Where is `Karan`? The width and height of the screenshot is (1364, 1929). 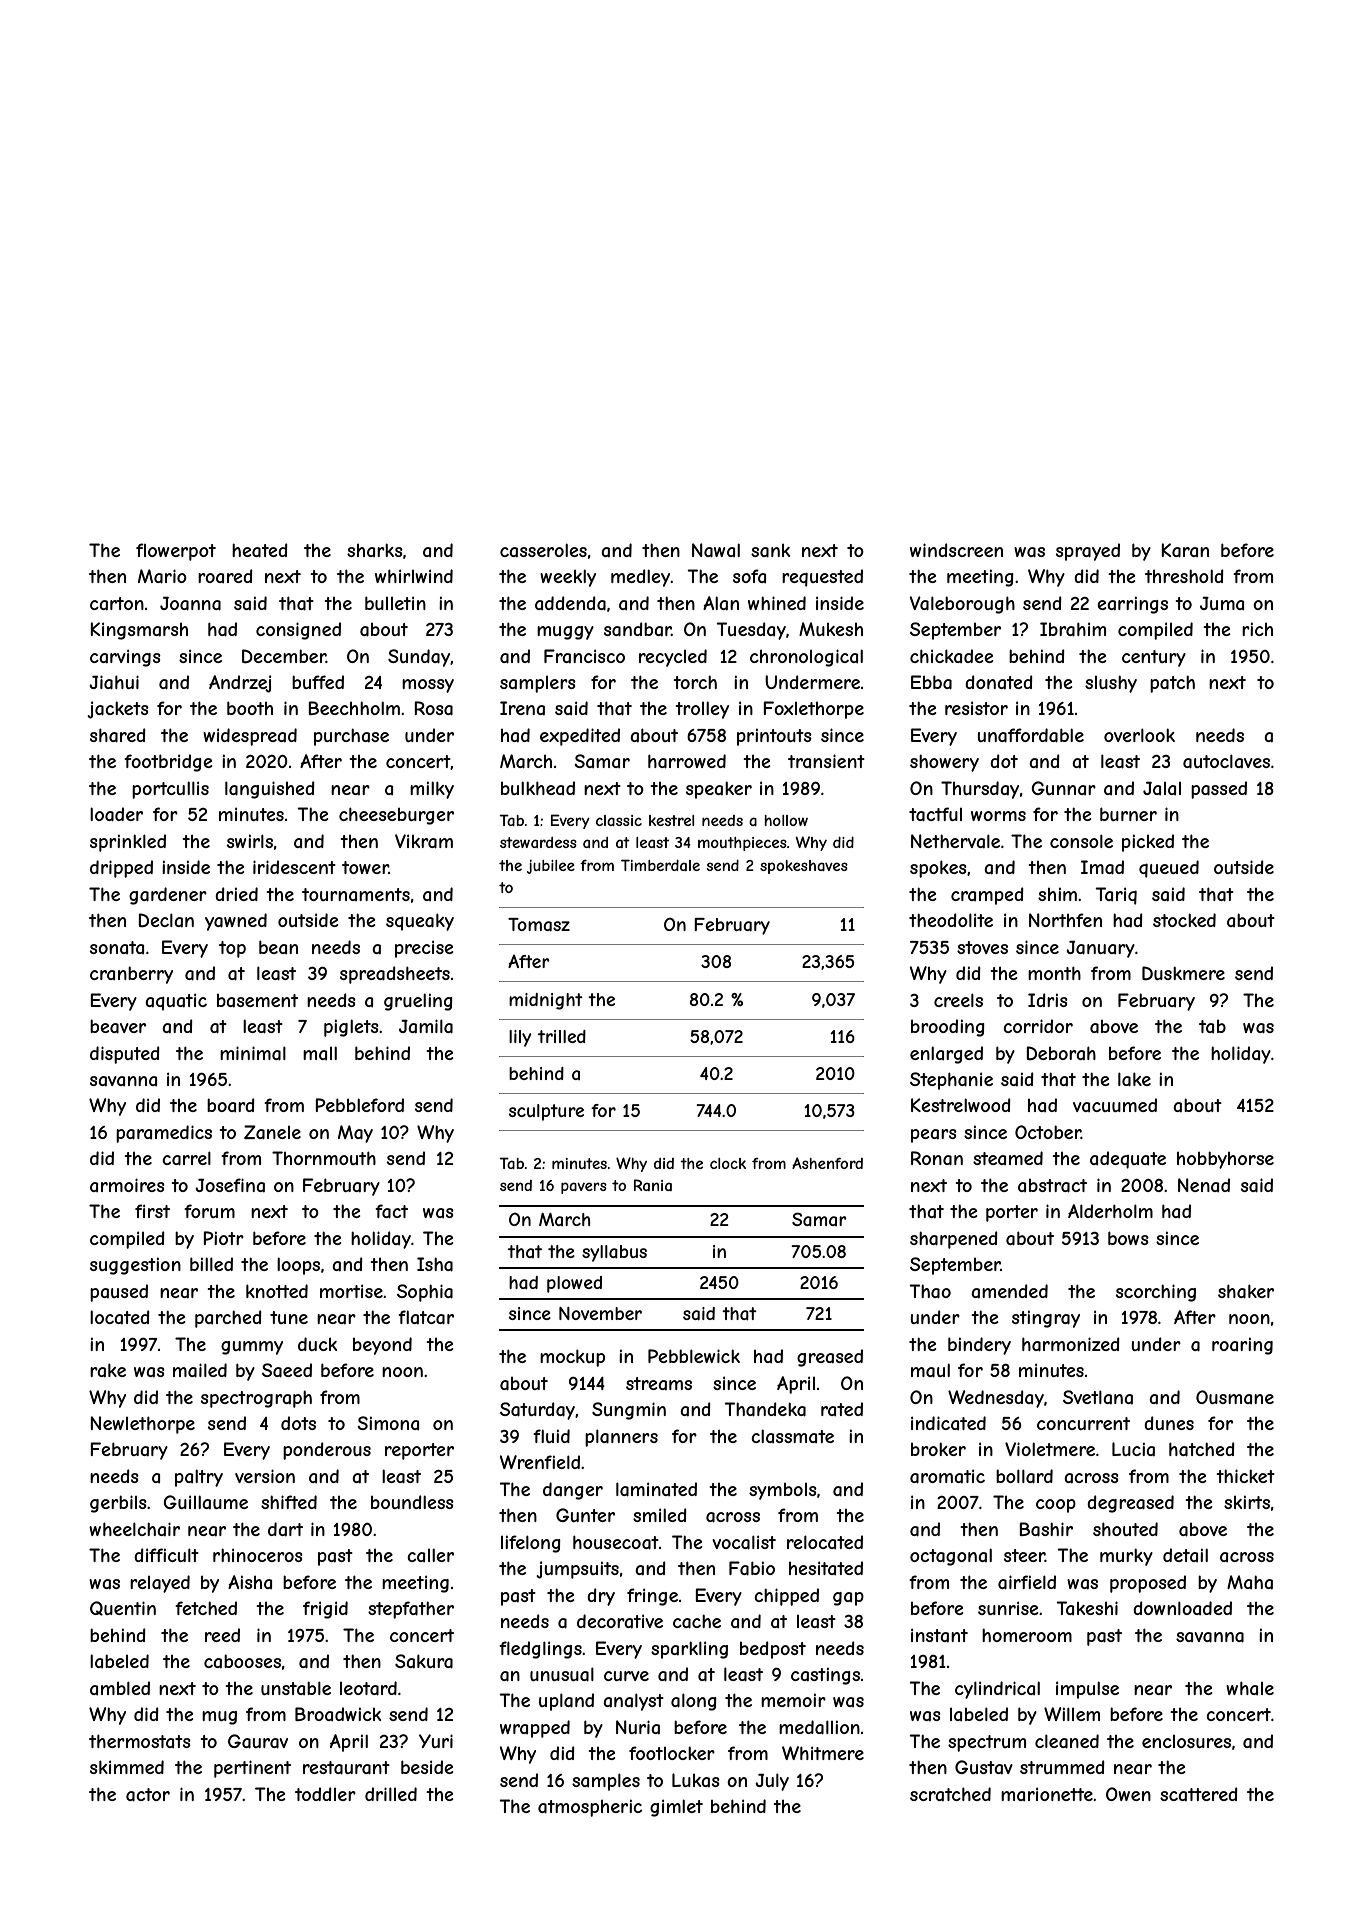
Karan is located at coordinates (1185, 550).
